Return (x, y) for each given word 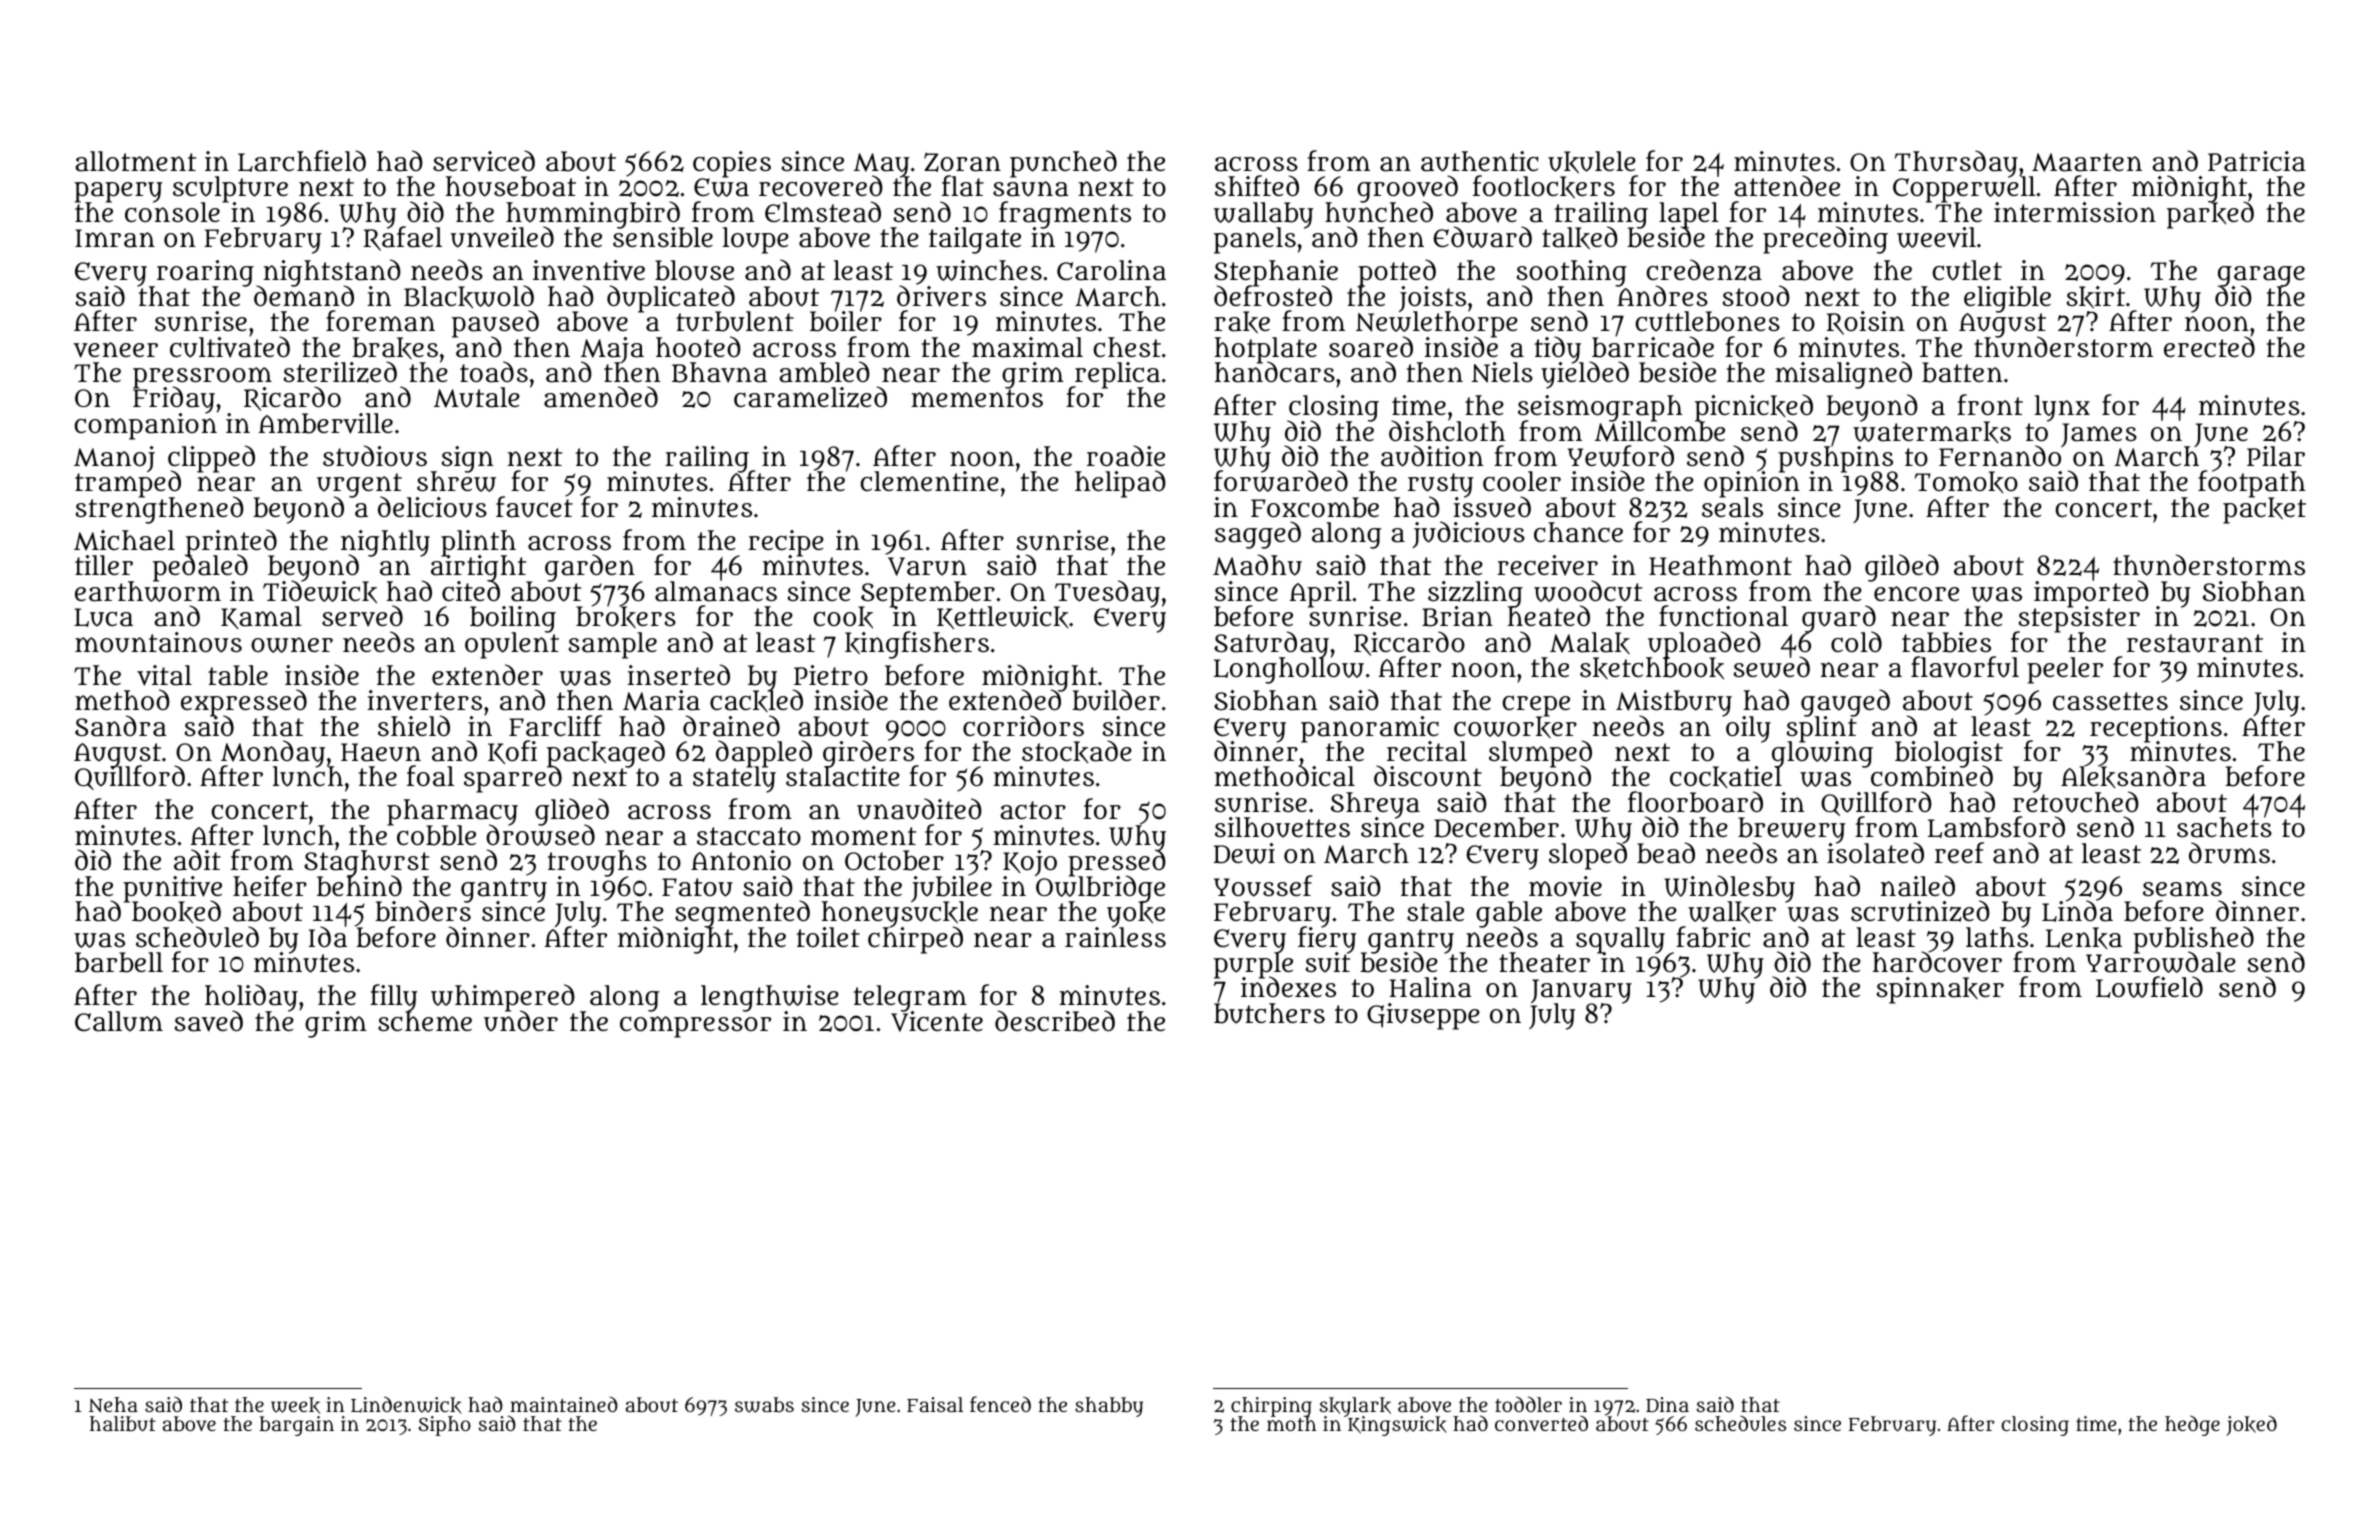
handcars (1274, 373)
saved (208, 1021)
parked (2210, 216)
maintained (564, 1404)
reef (1959, 852)
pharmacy (452, 812)
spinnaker (1940, 990)
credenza (1704, 270)
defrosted (1273, 296)
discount (1428, 776)
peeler (2065, 670)
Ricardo (292, 398)
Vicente (937, 1022)
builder (1116, 700)
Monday (273, 753)
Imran (115, 238)
